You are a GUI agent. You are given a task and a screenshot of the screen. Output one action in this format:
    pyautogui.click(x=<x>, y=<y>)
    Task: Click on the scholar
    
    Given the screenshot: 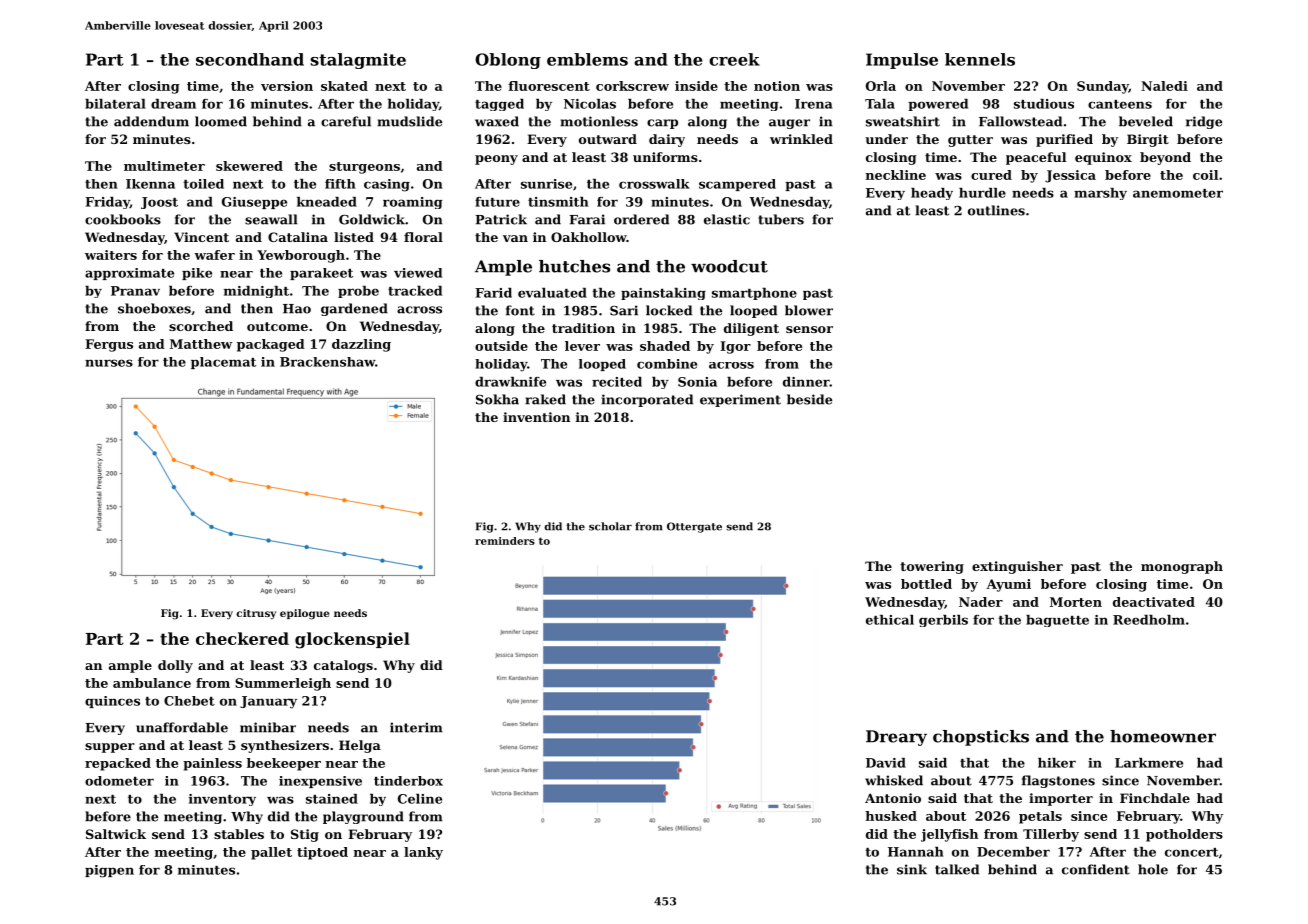 What is the action you would take?
    pyautogui.click(x=610, y=526)
